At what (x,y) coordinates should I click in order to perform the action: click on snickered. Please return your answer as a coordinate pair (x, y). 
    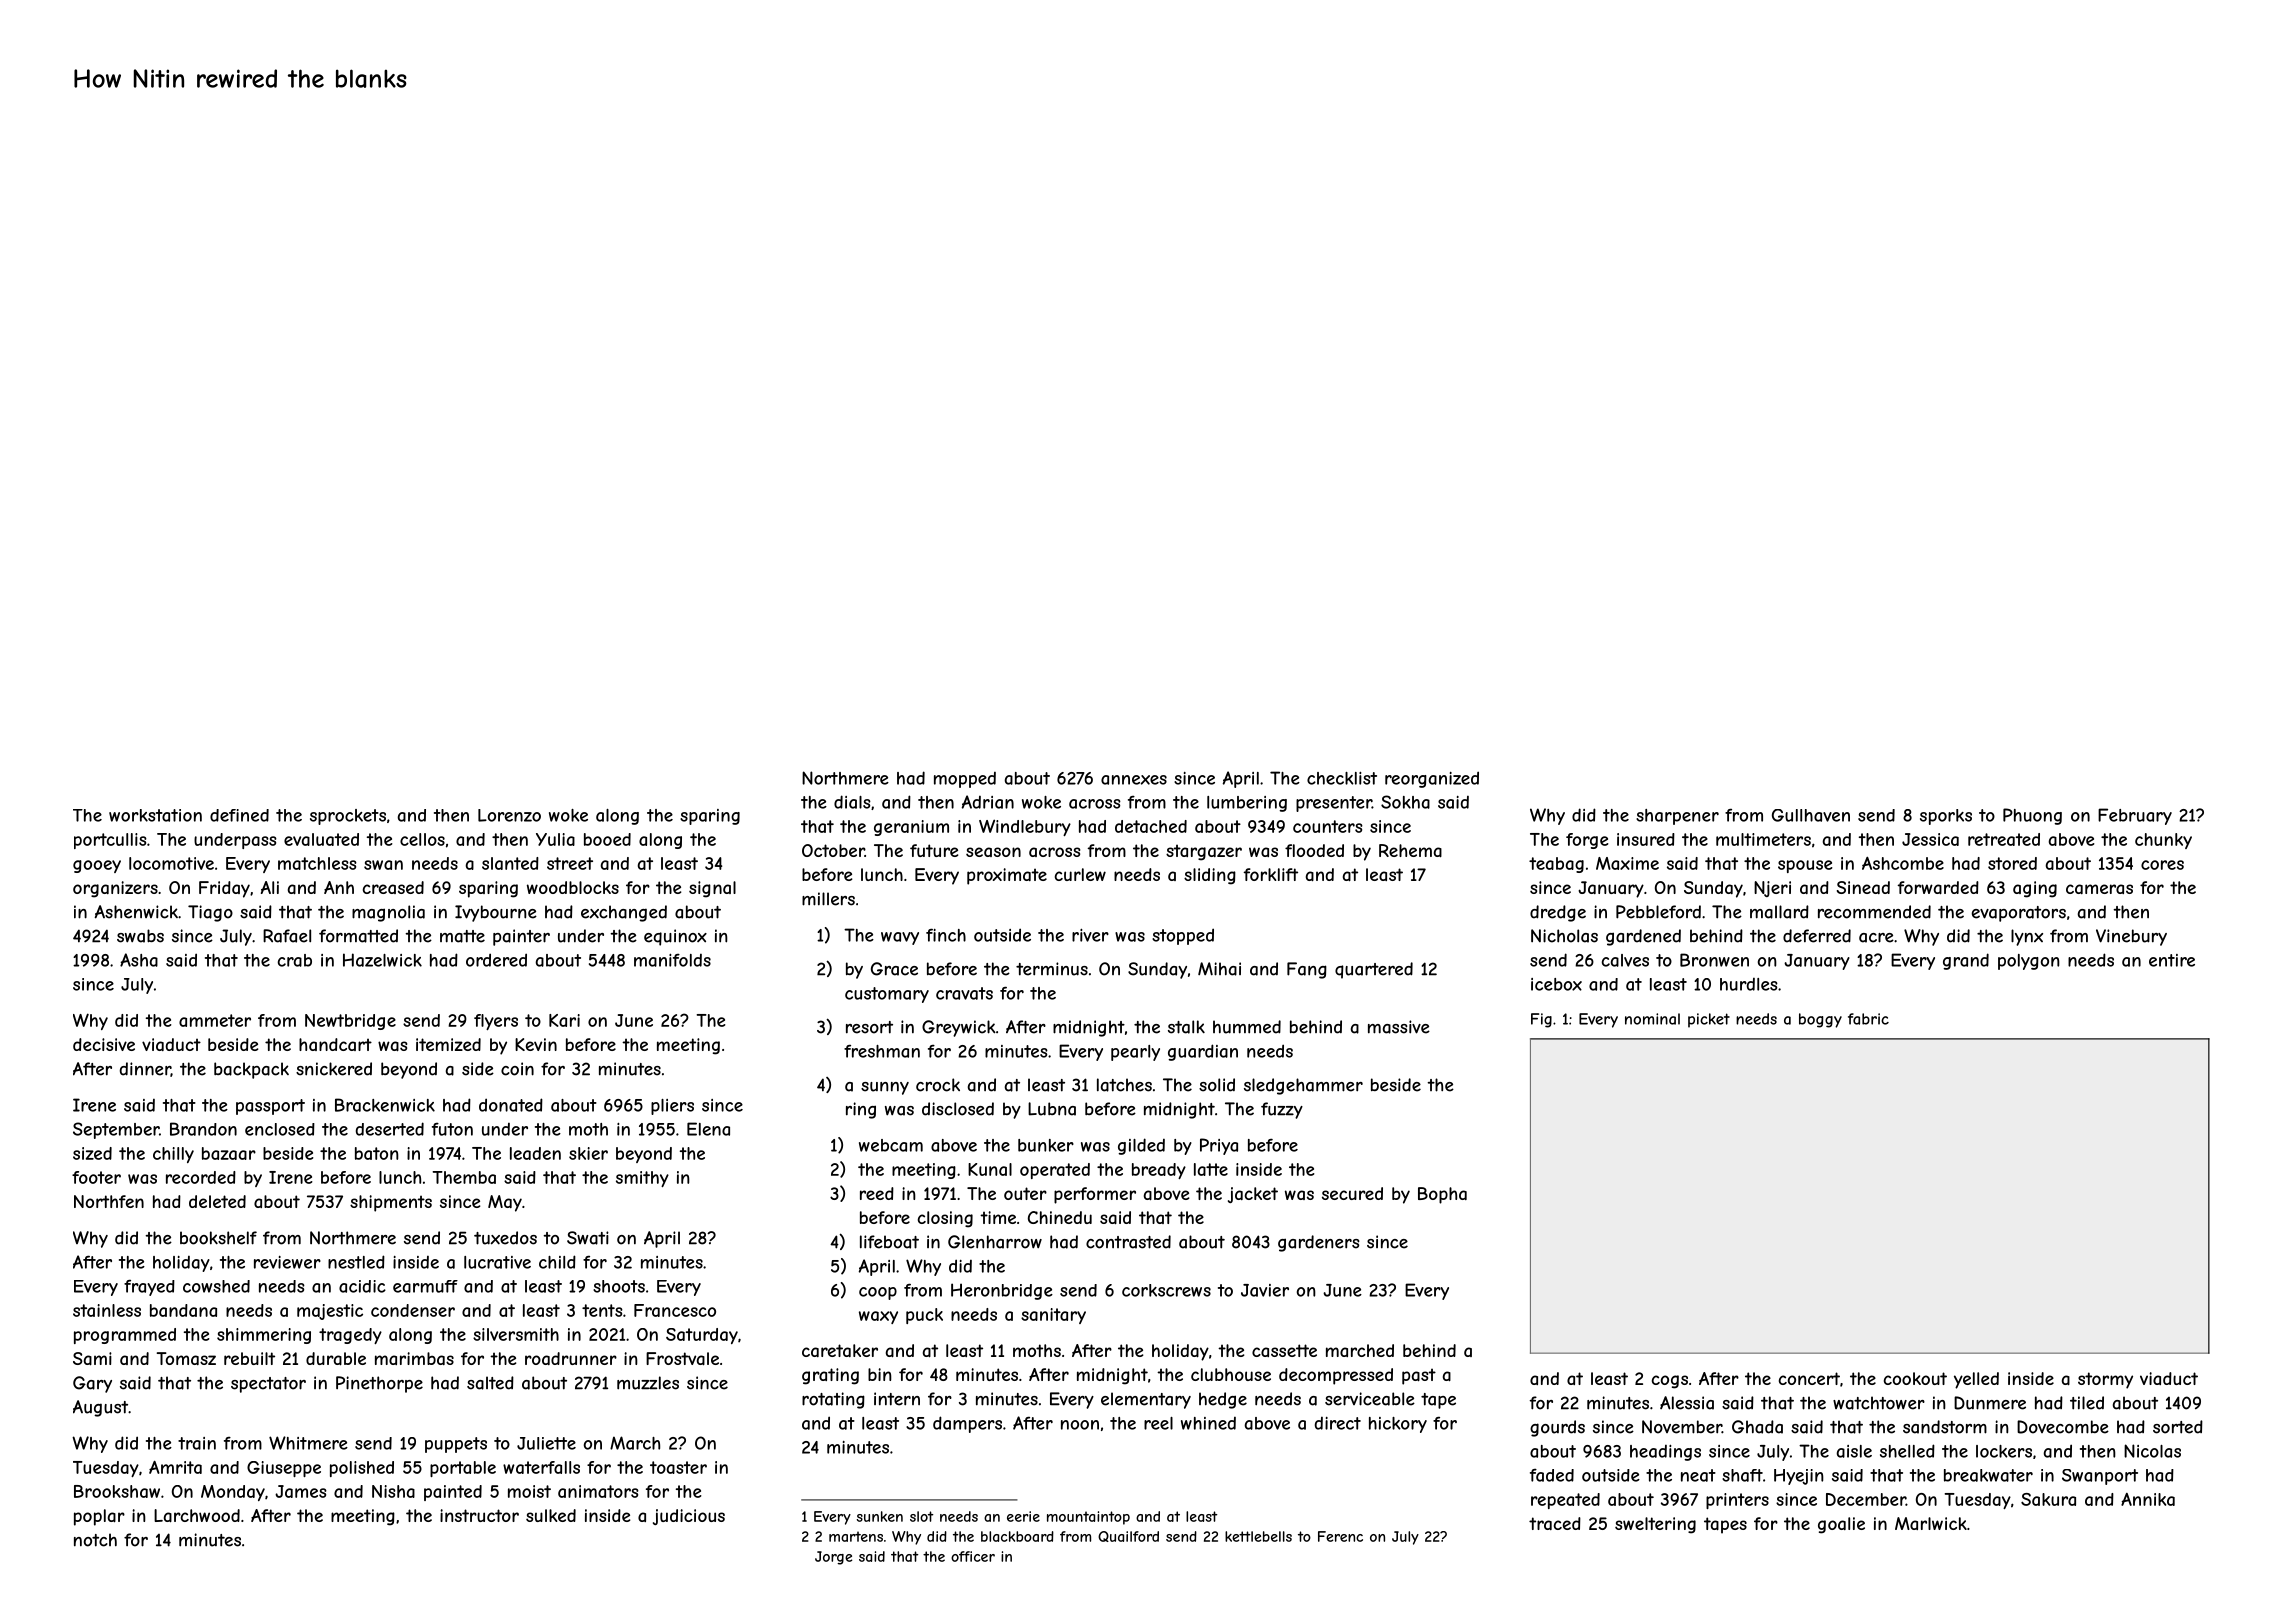
    Looking at the image, I should click on (334, 1069).
